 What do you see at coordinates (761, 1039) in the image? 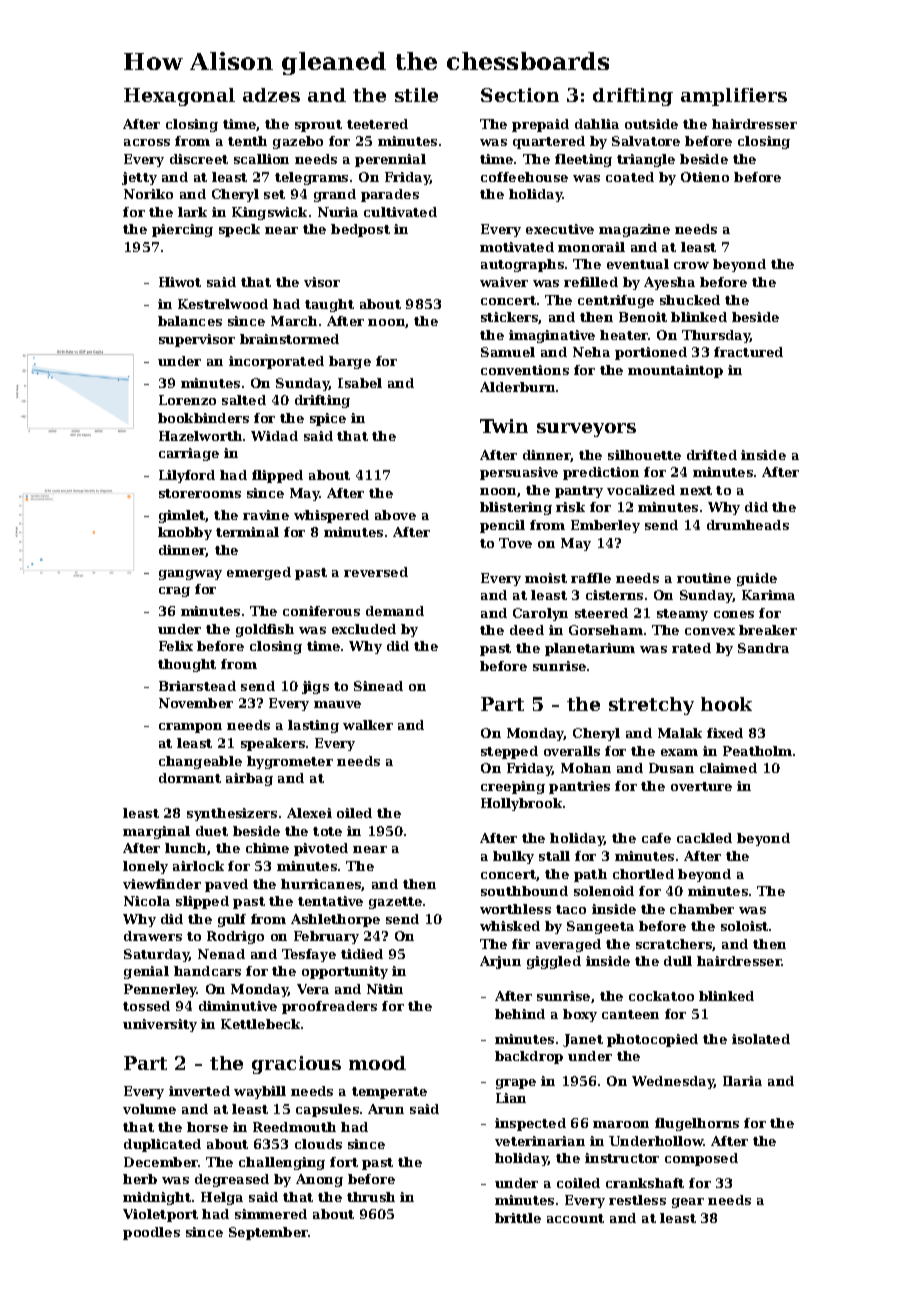
I see `isolated` at bounding box center [761, 1039].
